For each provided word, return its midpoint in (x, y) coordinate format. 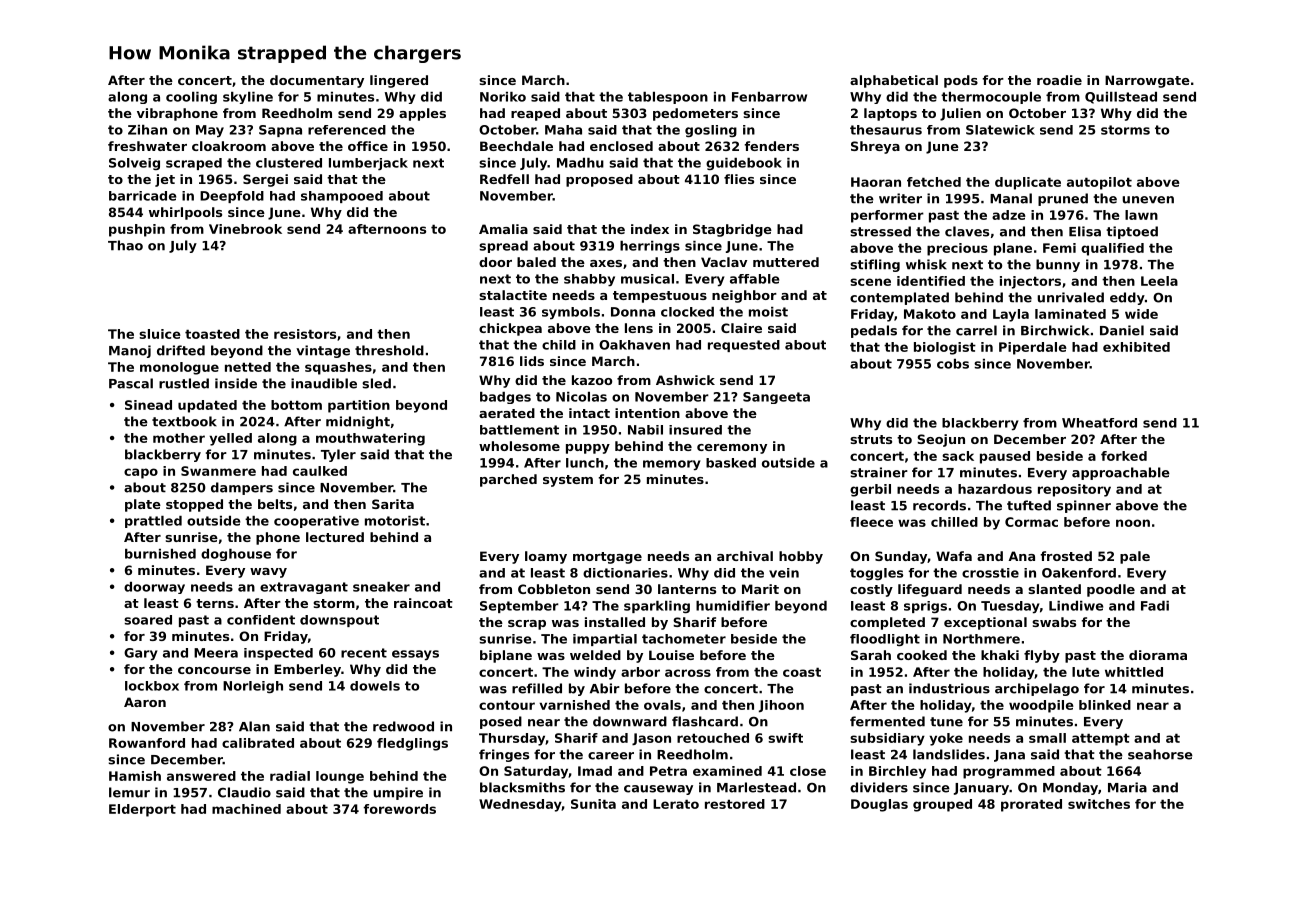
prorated (1031, 805)
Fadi (1155, 606)
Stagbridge (732, 230)
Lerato (676, 804)
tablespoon (668, 98)
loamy (546, 557)
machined (246, 809)
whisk (926, 264)
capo (141, 473)
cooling (191, 98)
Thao (125, 245)
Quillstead (1121, 98)
